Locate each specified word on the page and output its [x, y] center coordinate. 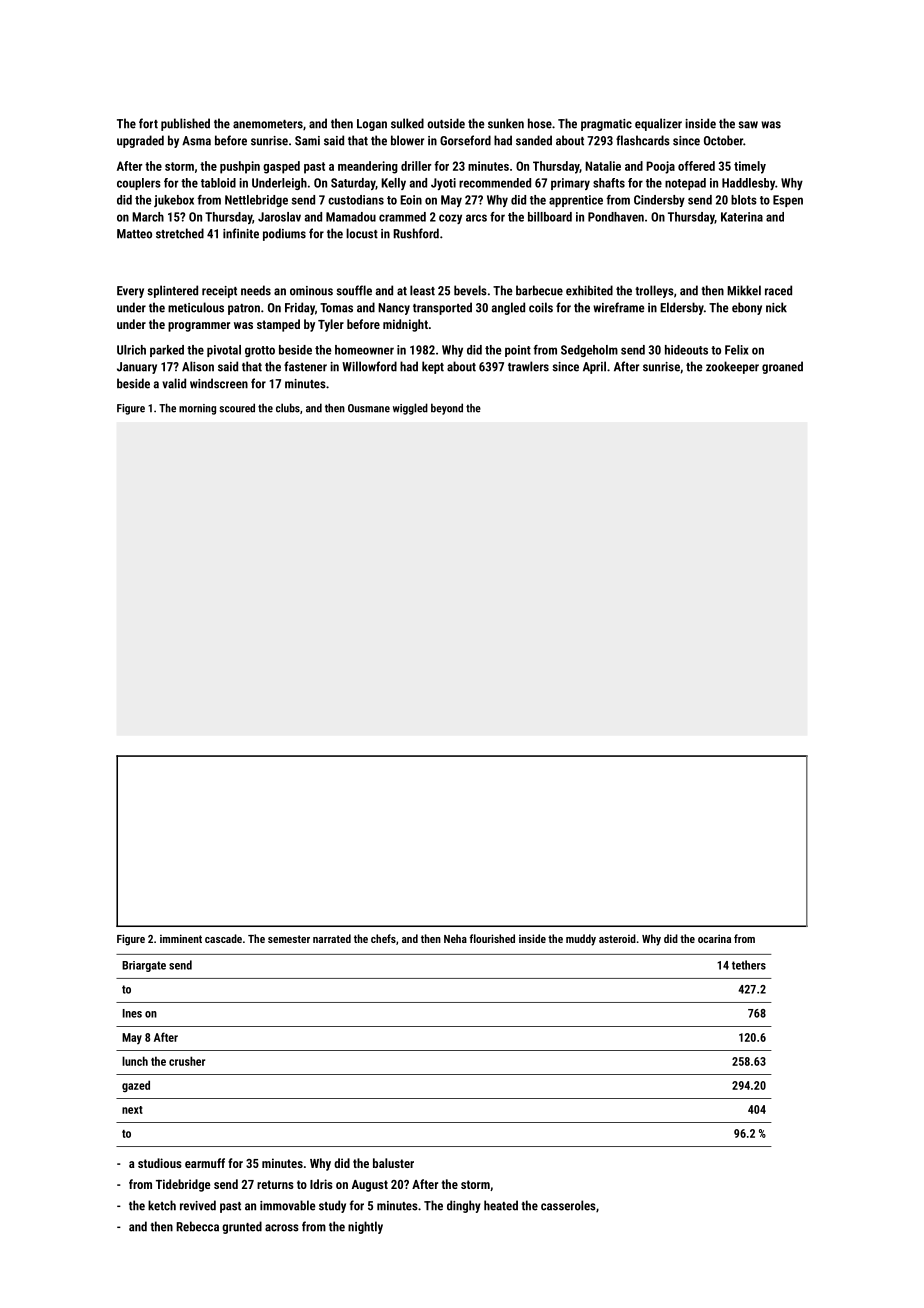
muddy [581, 940]
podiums [284, 234]
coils [541, 307]
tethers [749, 965]
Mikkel [744, 290]
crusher [187, 1061]
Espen [788, 201]
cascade [223, 938]
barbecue [539, 290]
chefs [383, 938]
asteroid [617, 938]
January [137, 368]
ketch [162, 1205]
